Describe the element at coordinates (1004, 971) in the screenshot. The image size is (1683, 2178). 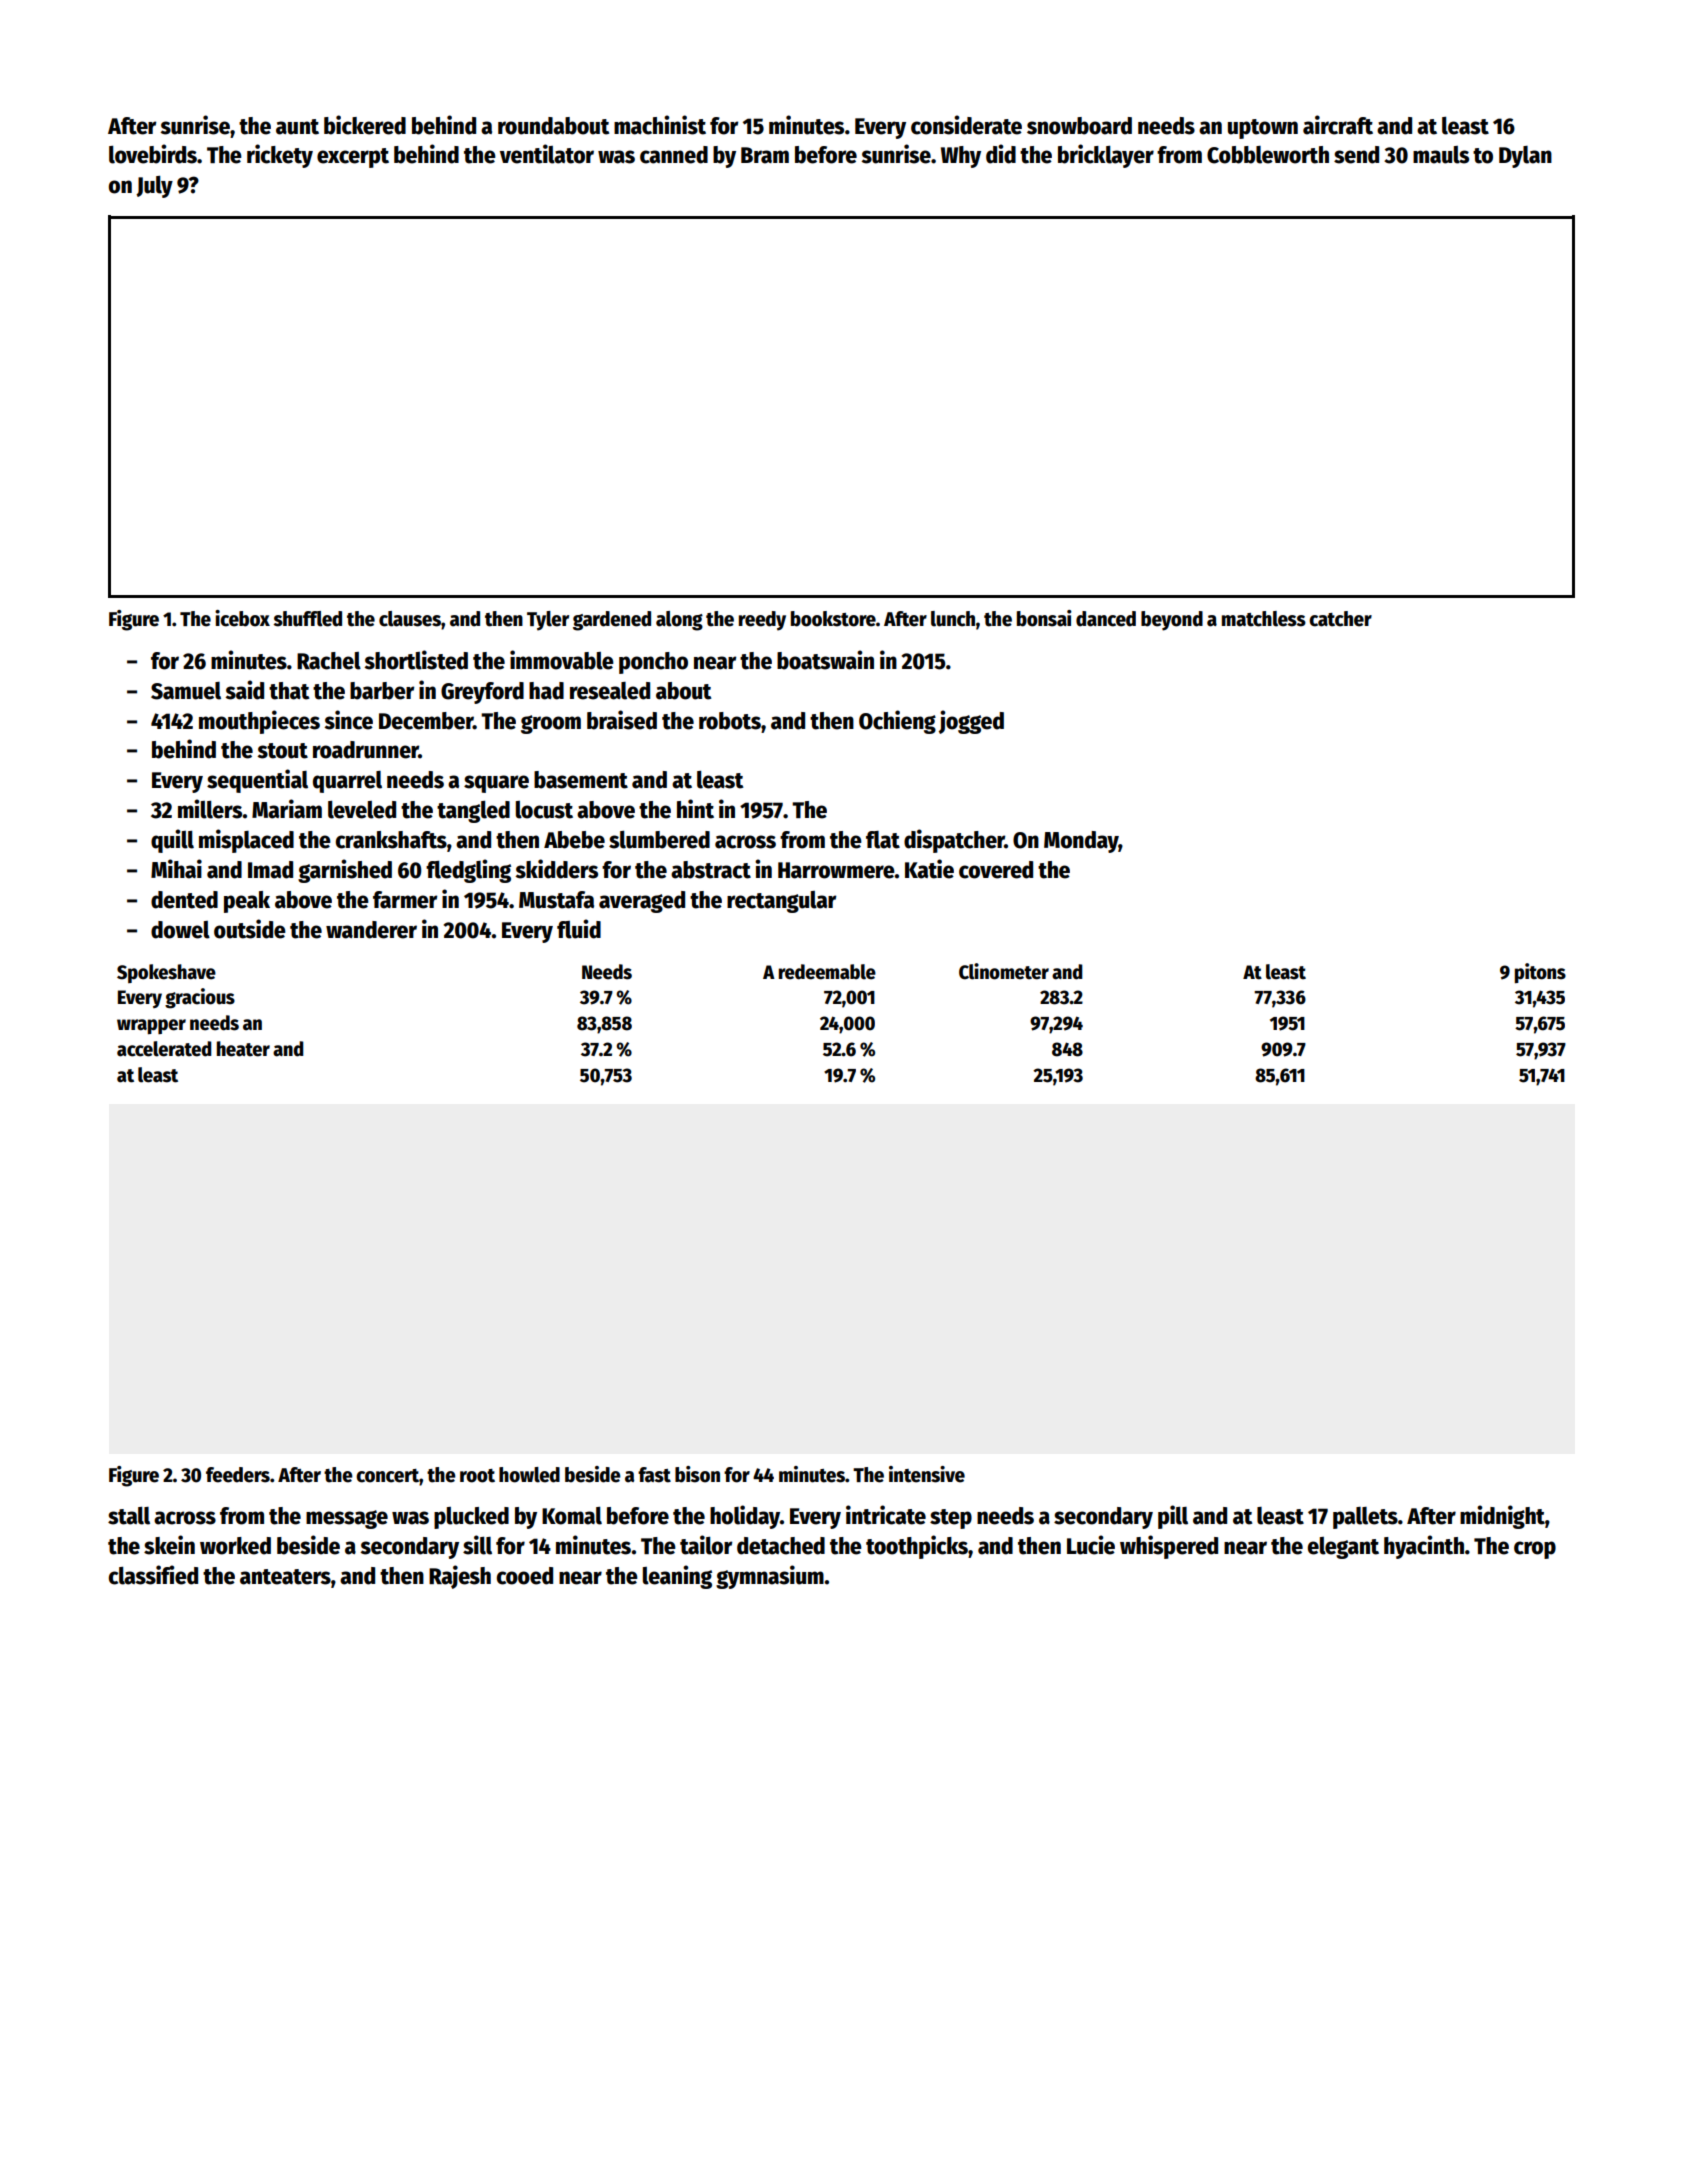
I see `Clinometer` at that location.
